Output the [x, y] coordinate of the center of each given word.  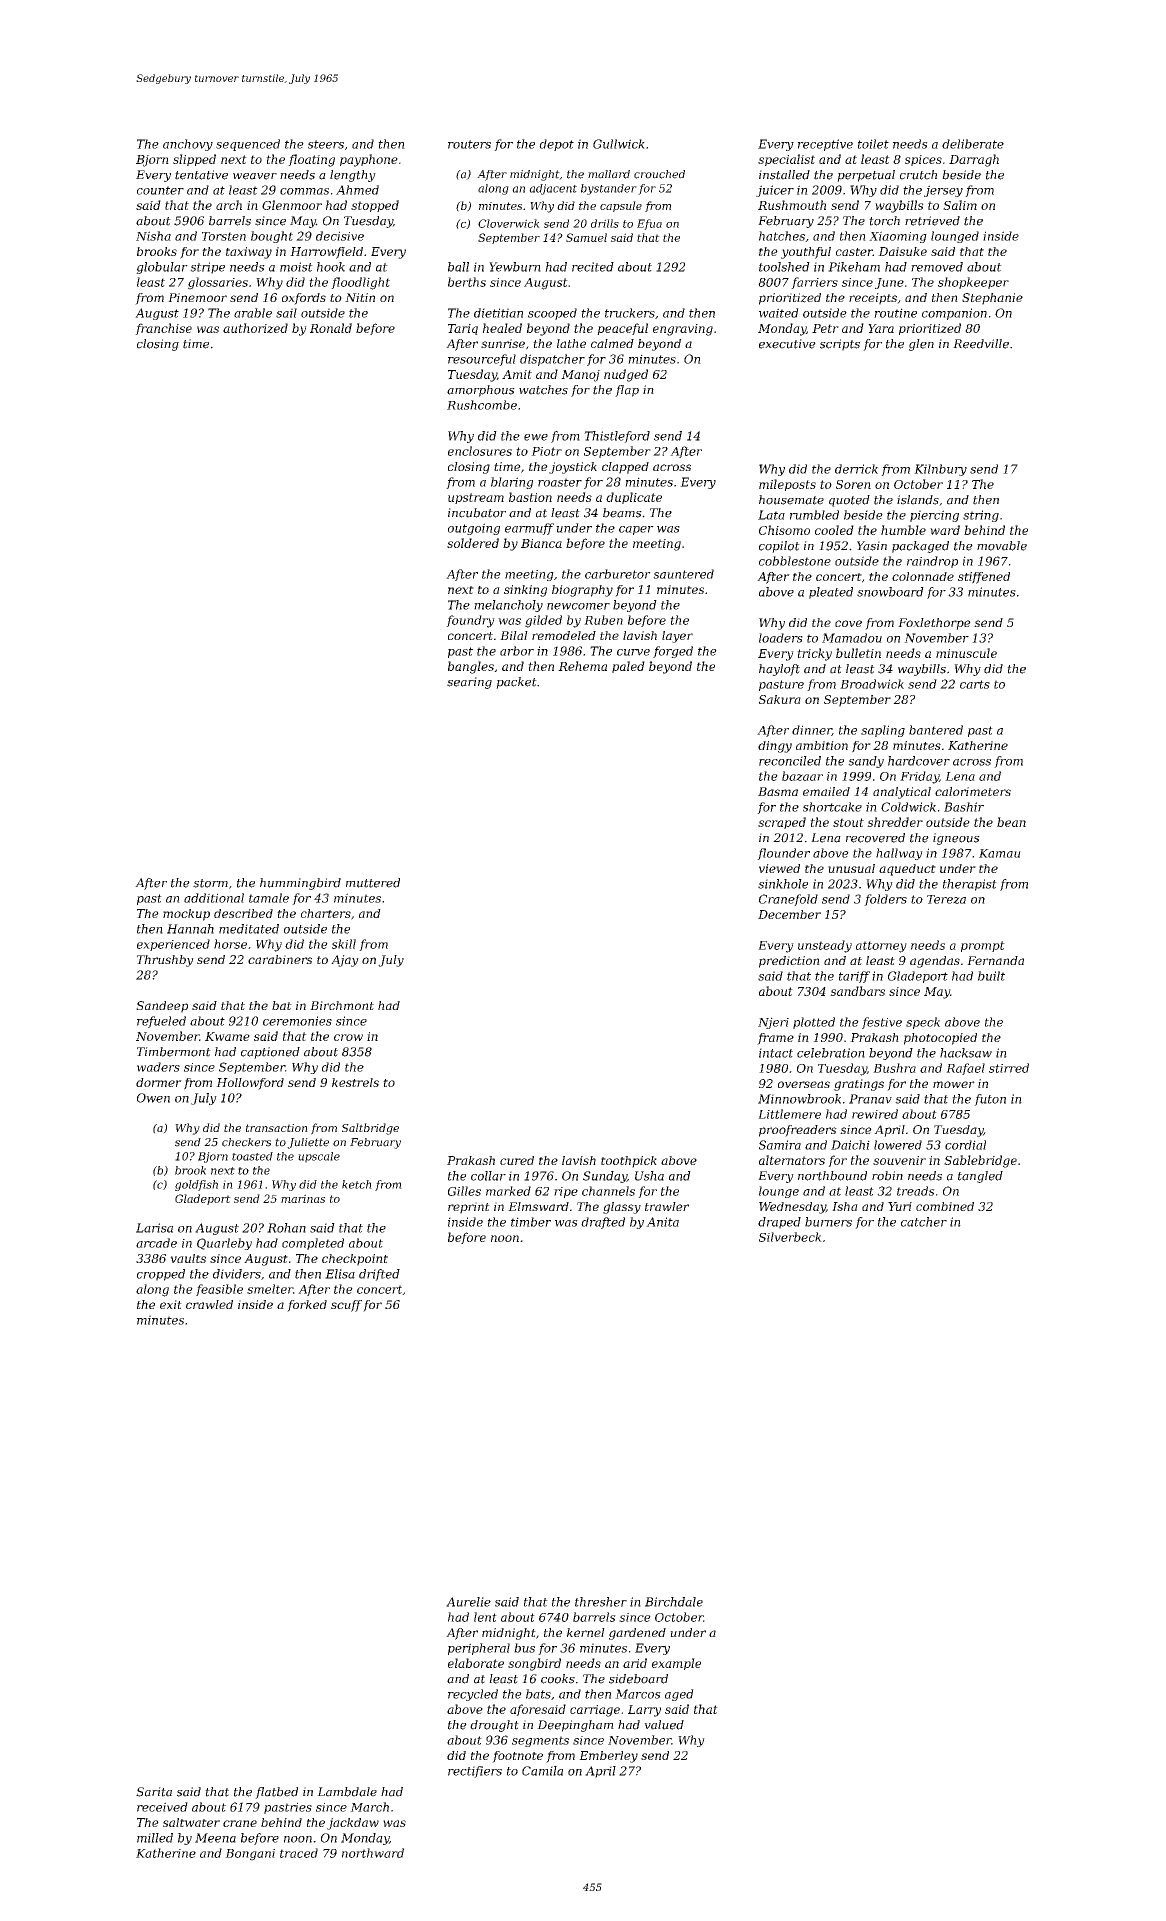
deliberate [973, 144]
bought [272, 237]
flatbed [276, 1793]
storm [210, 883]
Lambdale [347, 1792]
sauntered [683, 574]
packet [516, 683]
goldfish [196, 1185]
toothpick [629, 1162]
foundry [470, 621]
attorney [881, 947]
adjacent [553, 189]
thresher [601, 1602]
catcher [924, 1222]
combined [945, 1206]
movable [1002, 546]
